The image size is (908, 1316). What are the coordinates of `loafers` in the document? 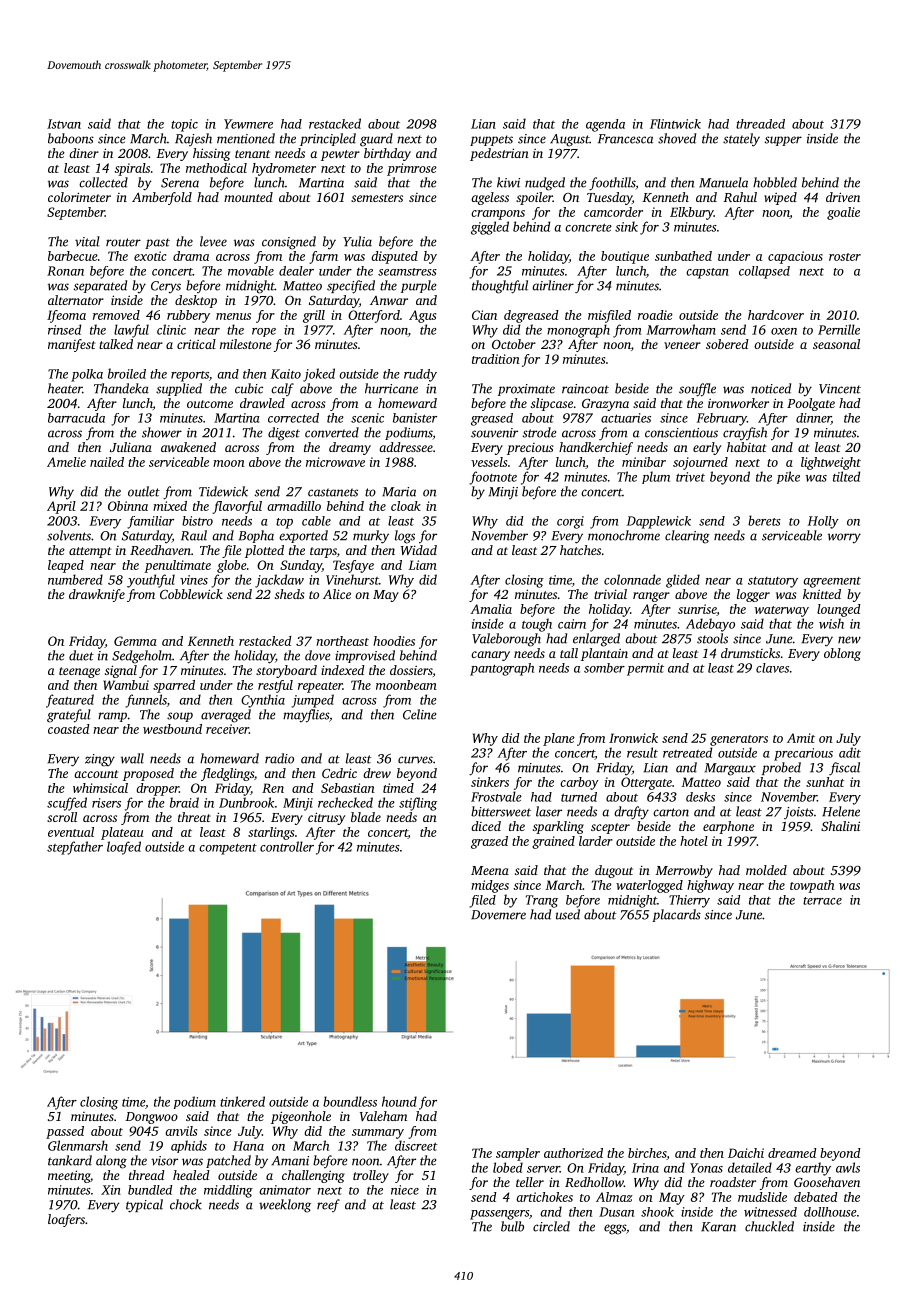 It's located at (66, 1220).
